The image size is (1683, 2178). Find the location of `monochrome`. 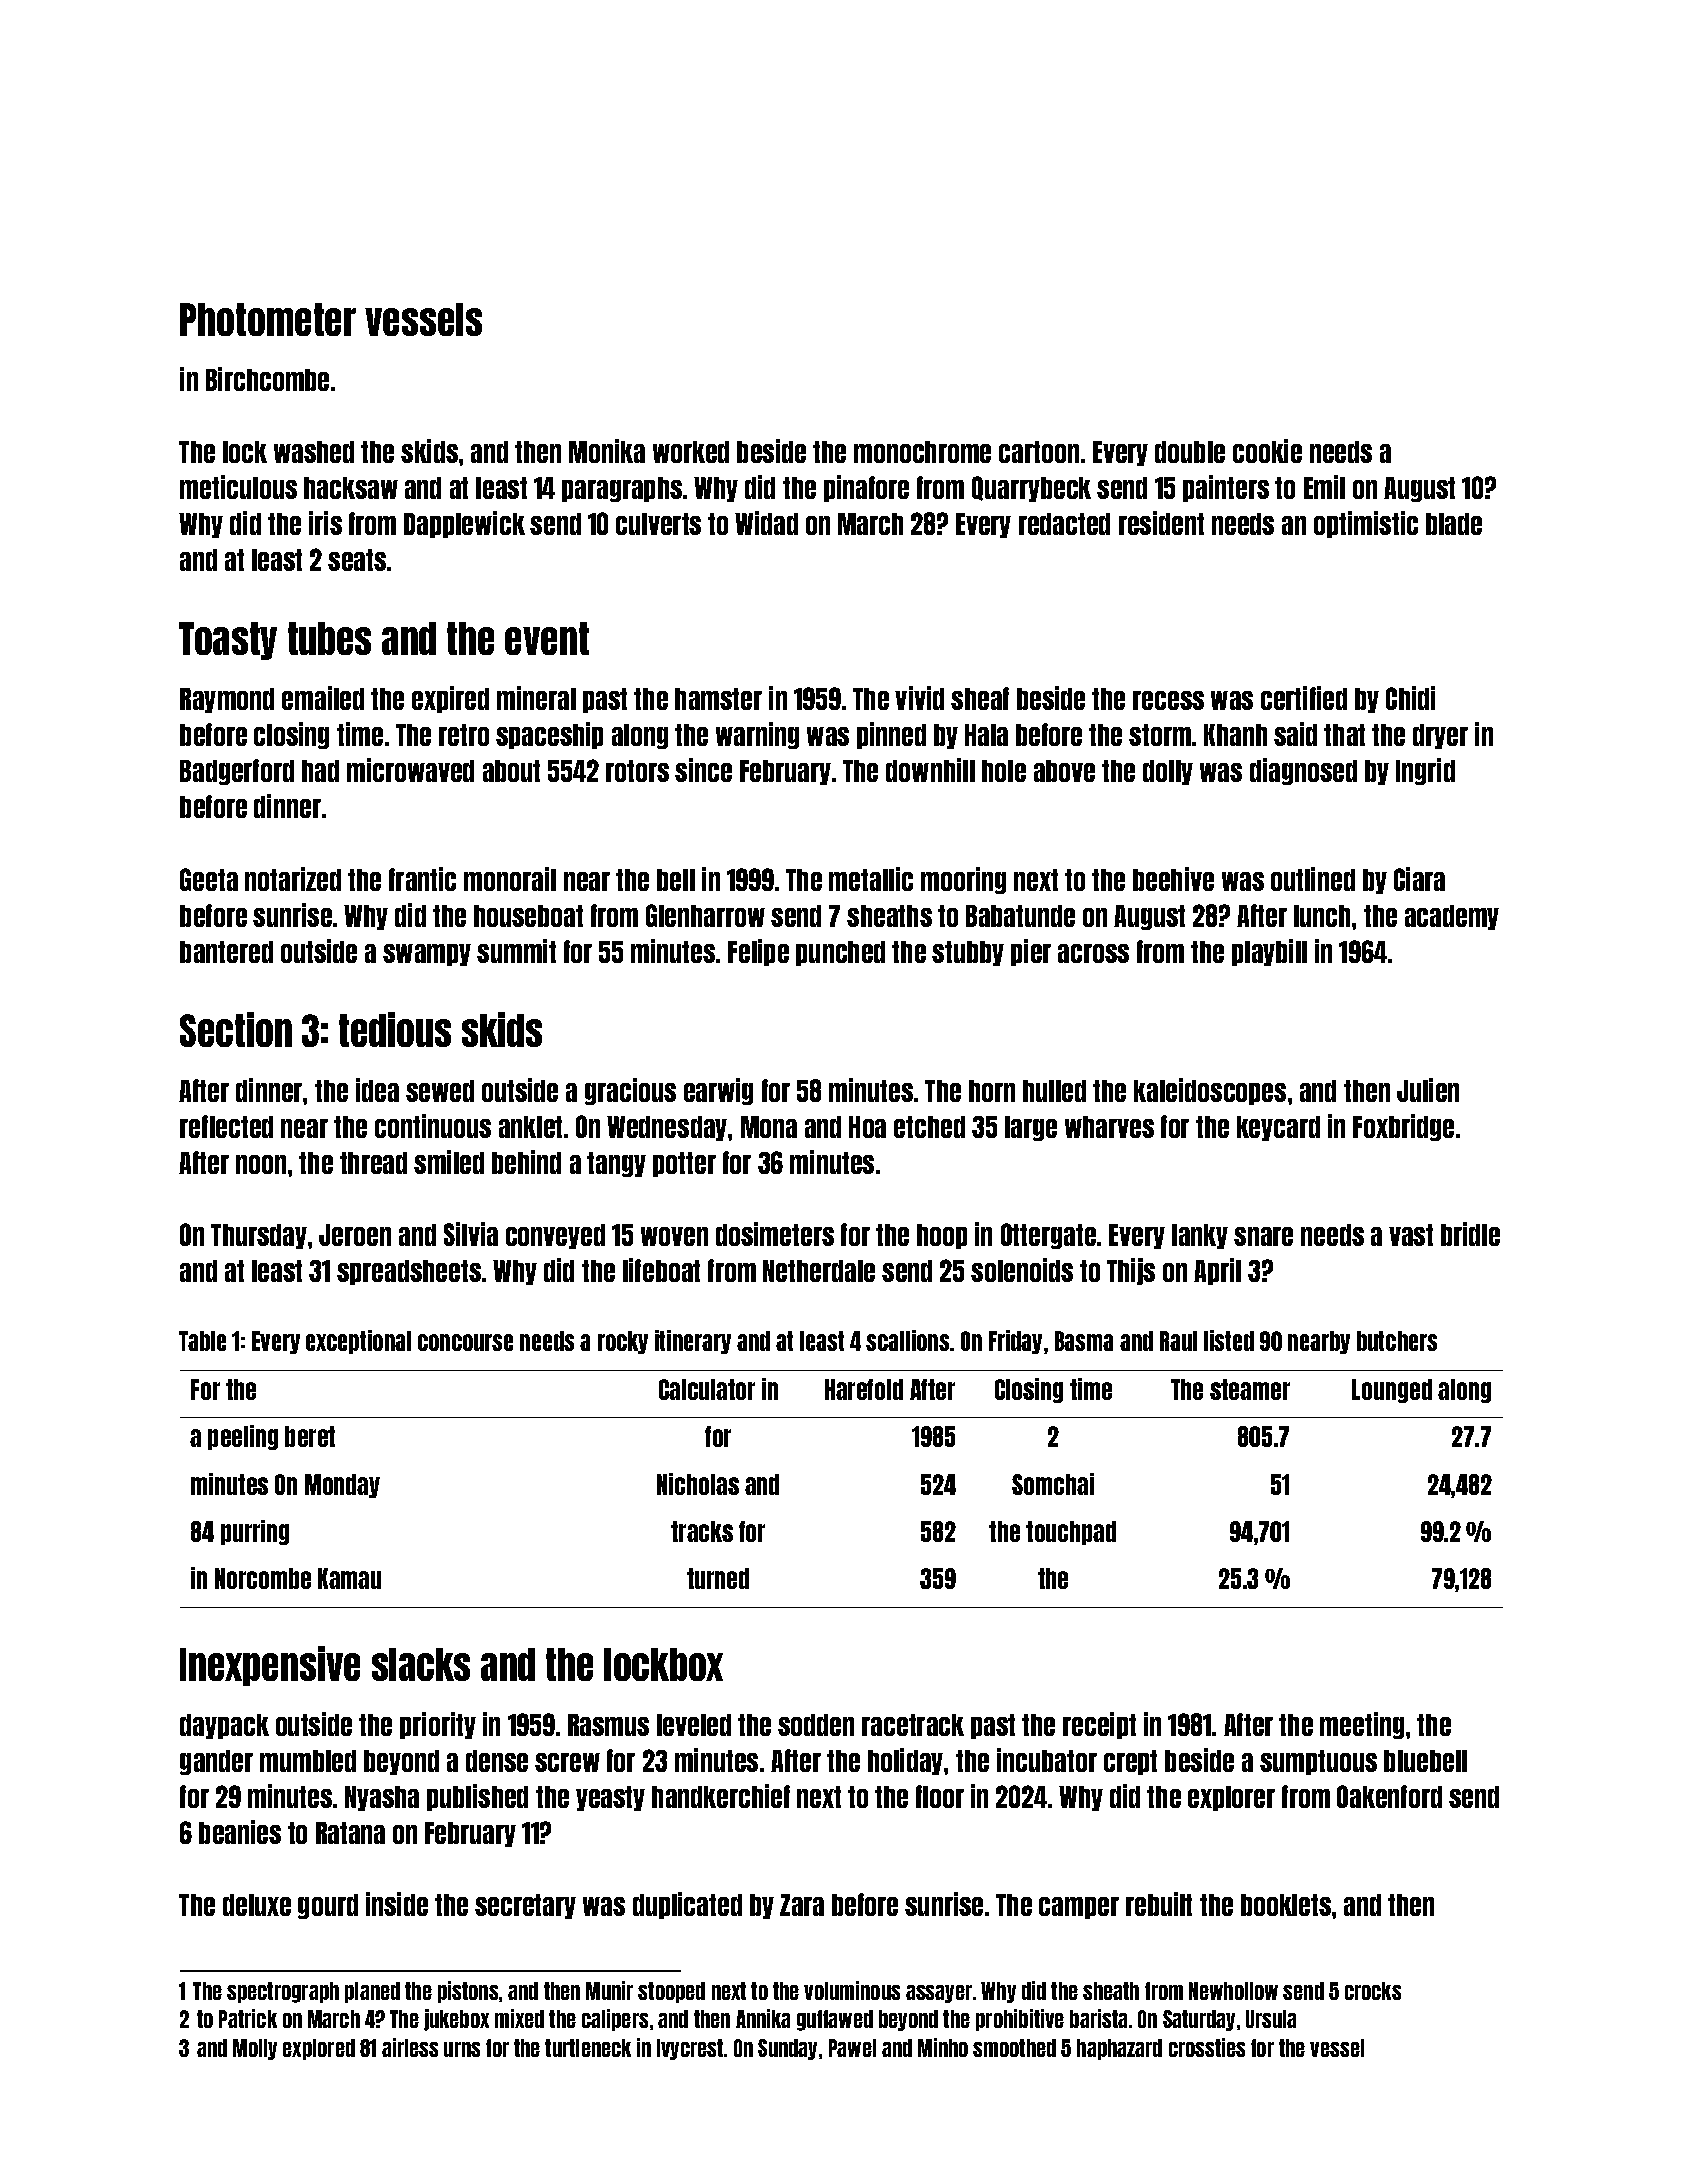

monochrome is located at coordinates (922, 452).
